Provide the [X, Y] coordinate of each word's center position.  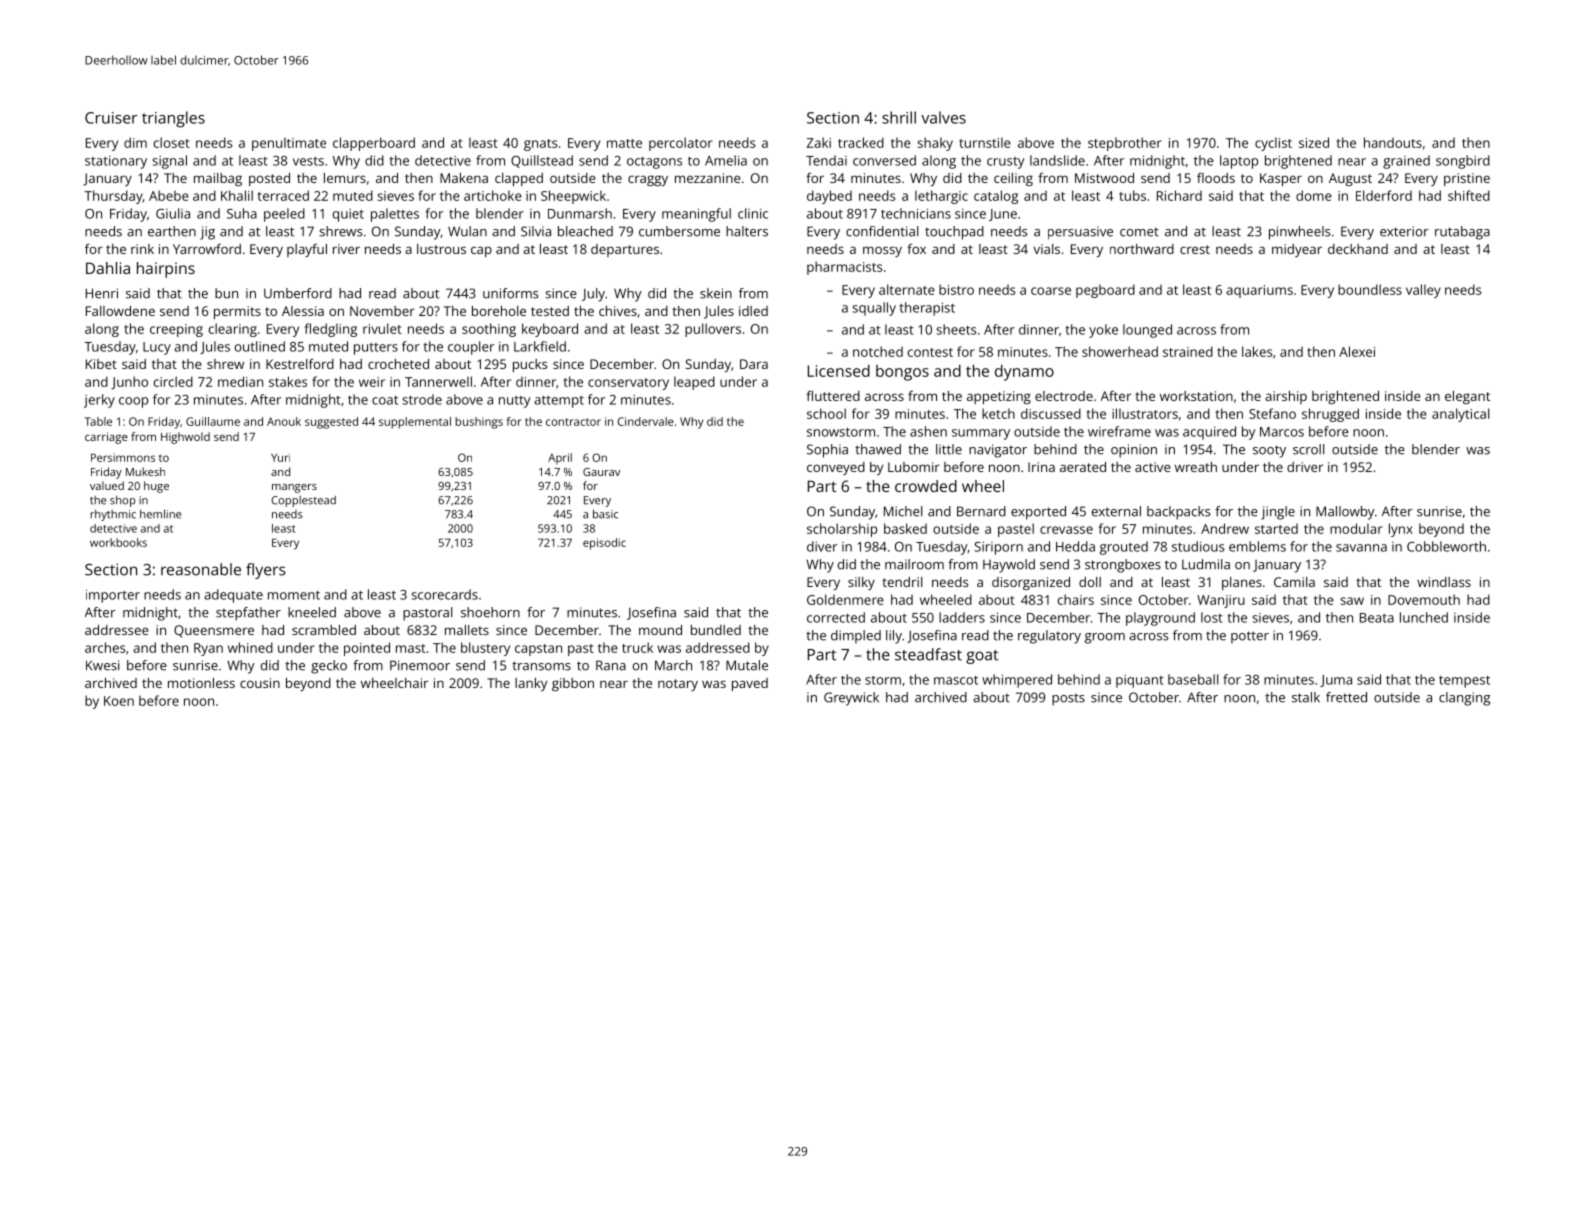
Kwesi [102, 665]
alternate [907, 289]
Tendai [826, 160]
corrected [836, 617]
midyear [1297, 250]
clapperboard [374, 144]
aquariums [1259, 291]
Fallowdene [120, 311]
